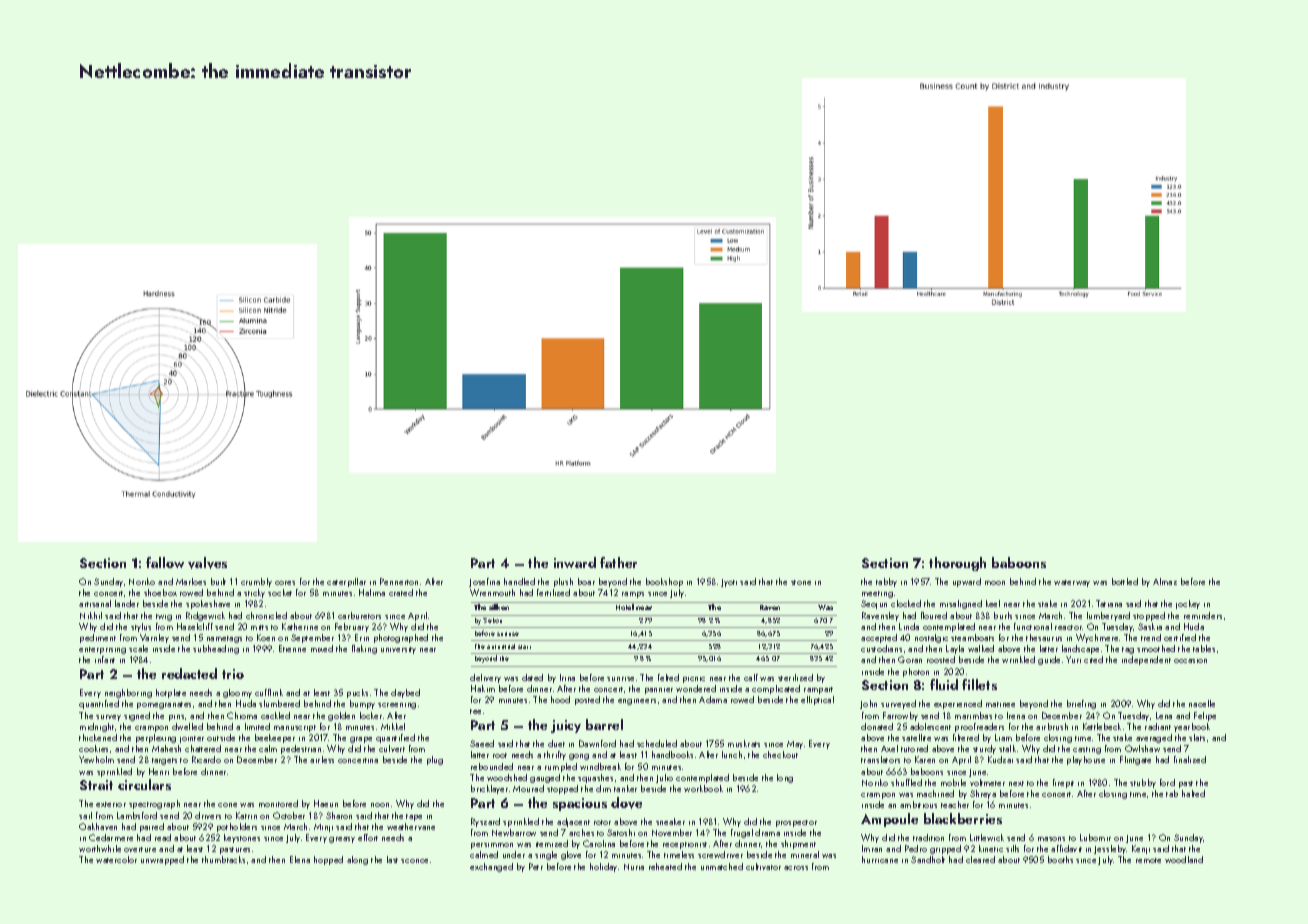  I want to click on Henri, so click(159, 771).
